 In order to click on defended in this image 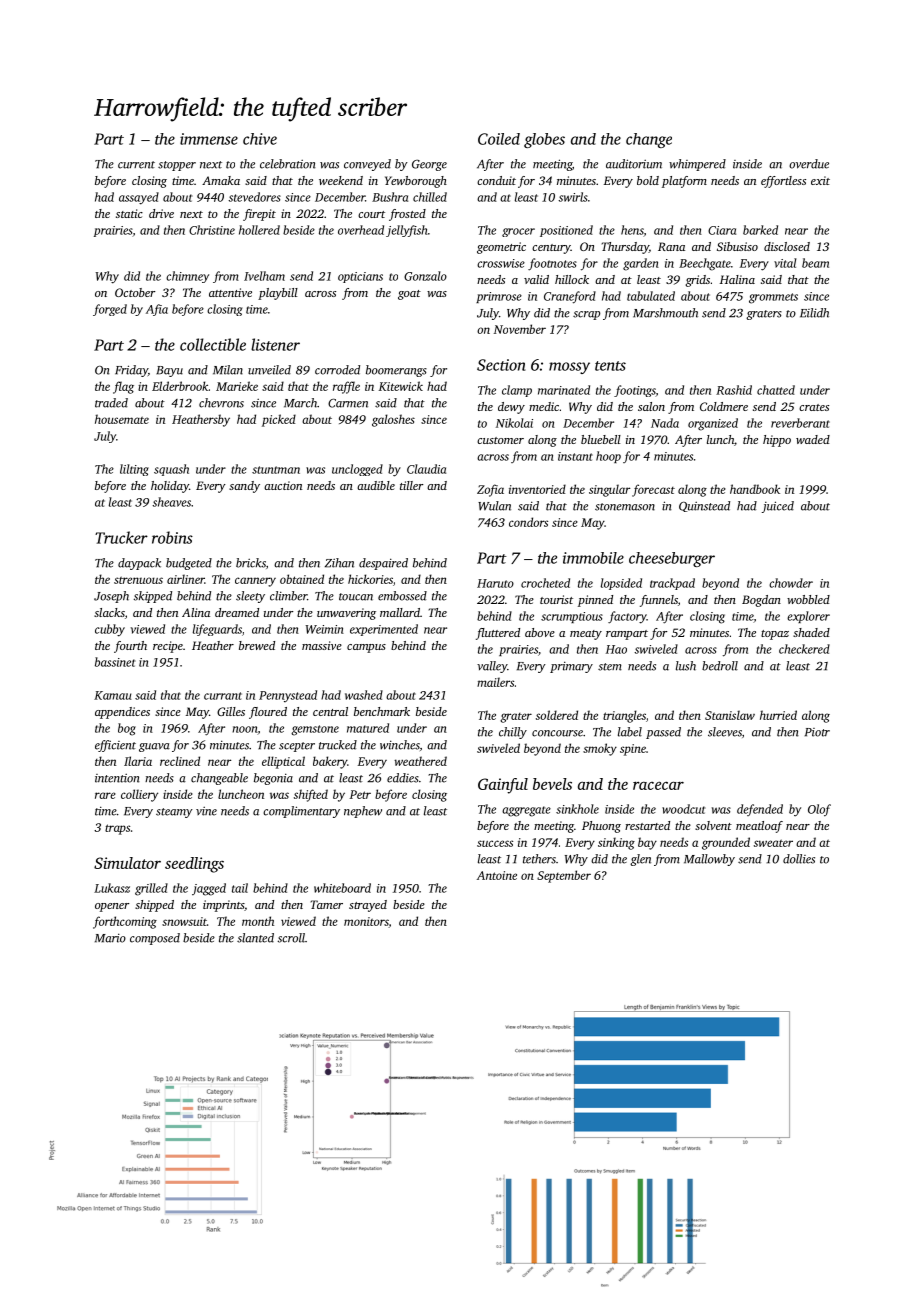, I will do `click(760, 810)`.
